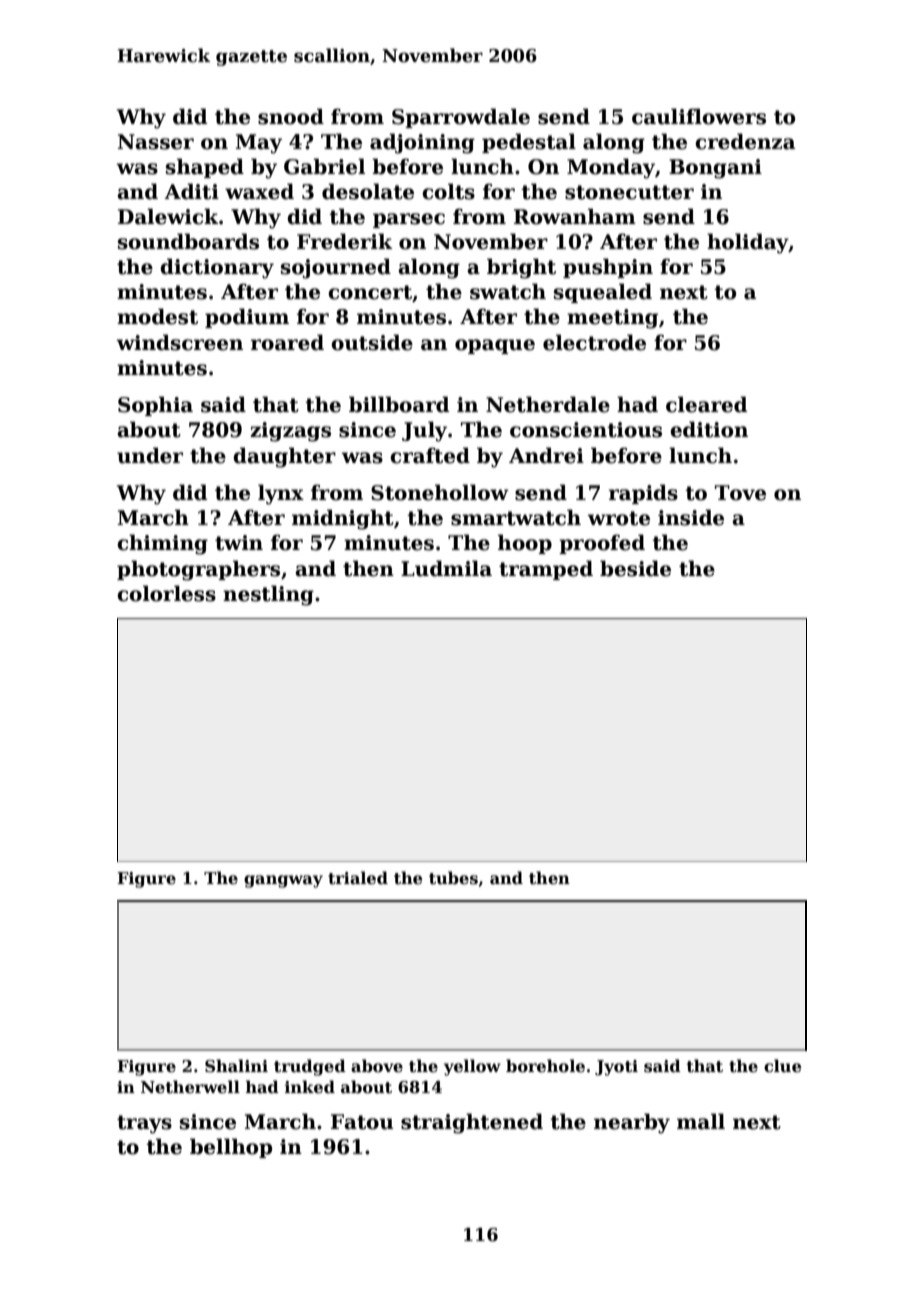  Describe the element at coordinates (635, 568) in the document. I see `beside` at that location.
